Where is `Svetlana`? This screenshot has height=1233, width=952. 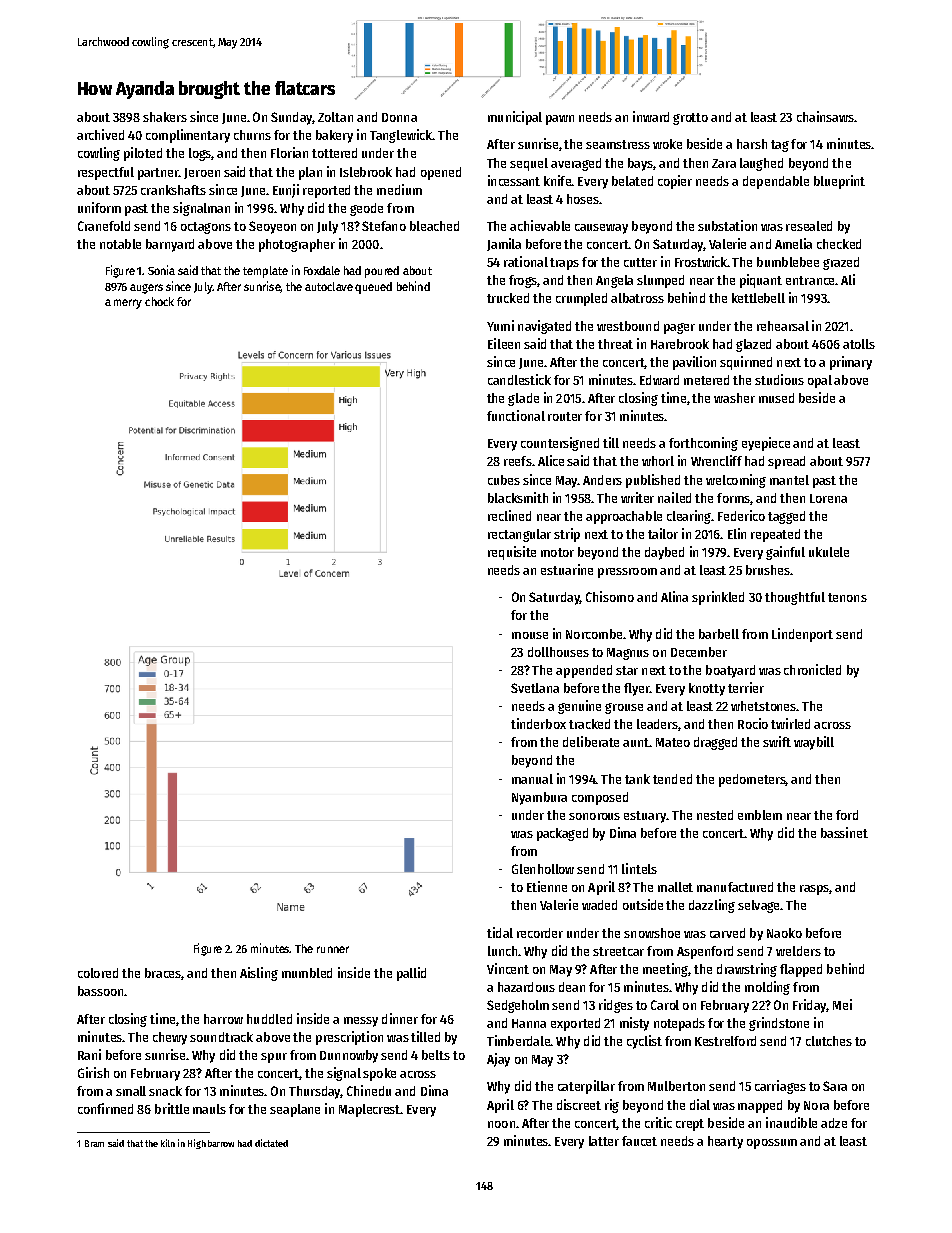 Svetlana is located at coordinates (535, 688).
